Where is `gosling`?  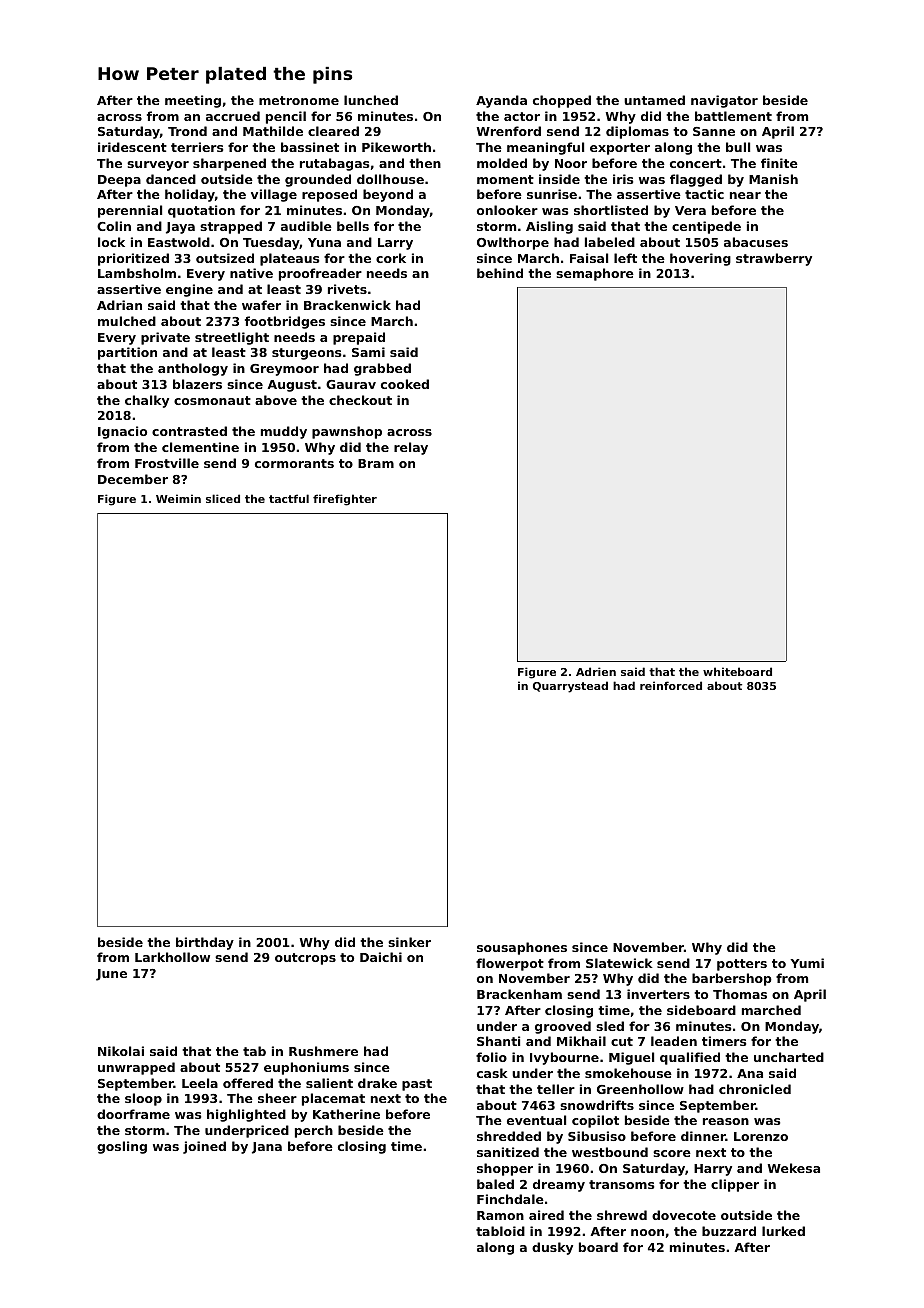
gosling is located at coordinates (122, 1147).
